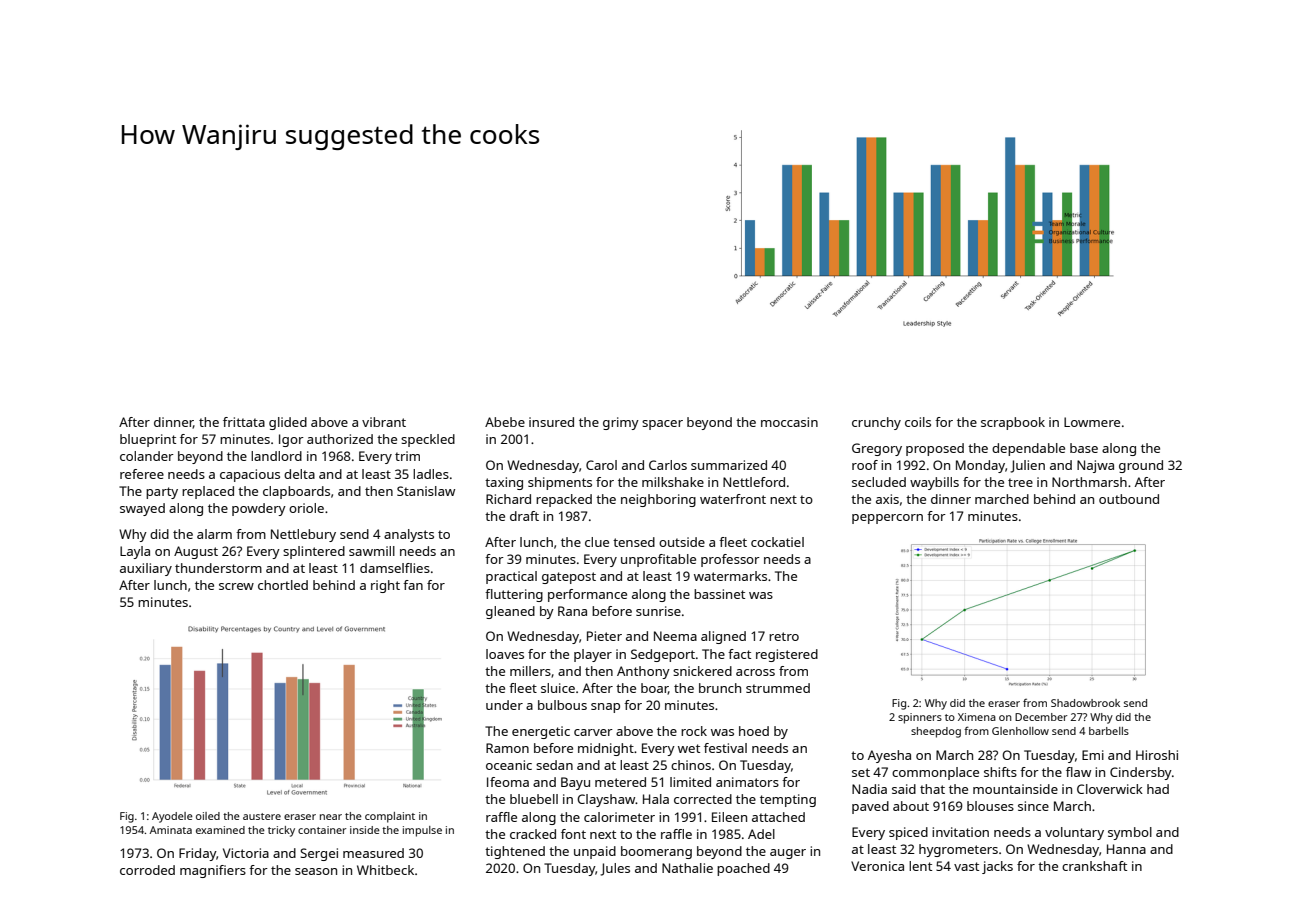 The height and width of the document is (924, 1308). Describe the element at coordinates (562, 705) in the document. I see `bulbous` at that location.
